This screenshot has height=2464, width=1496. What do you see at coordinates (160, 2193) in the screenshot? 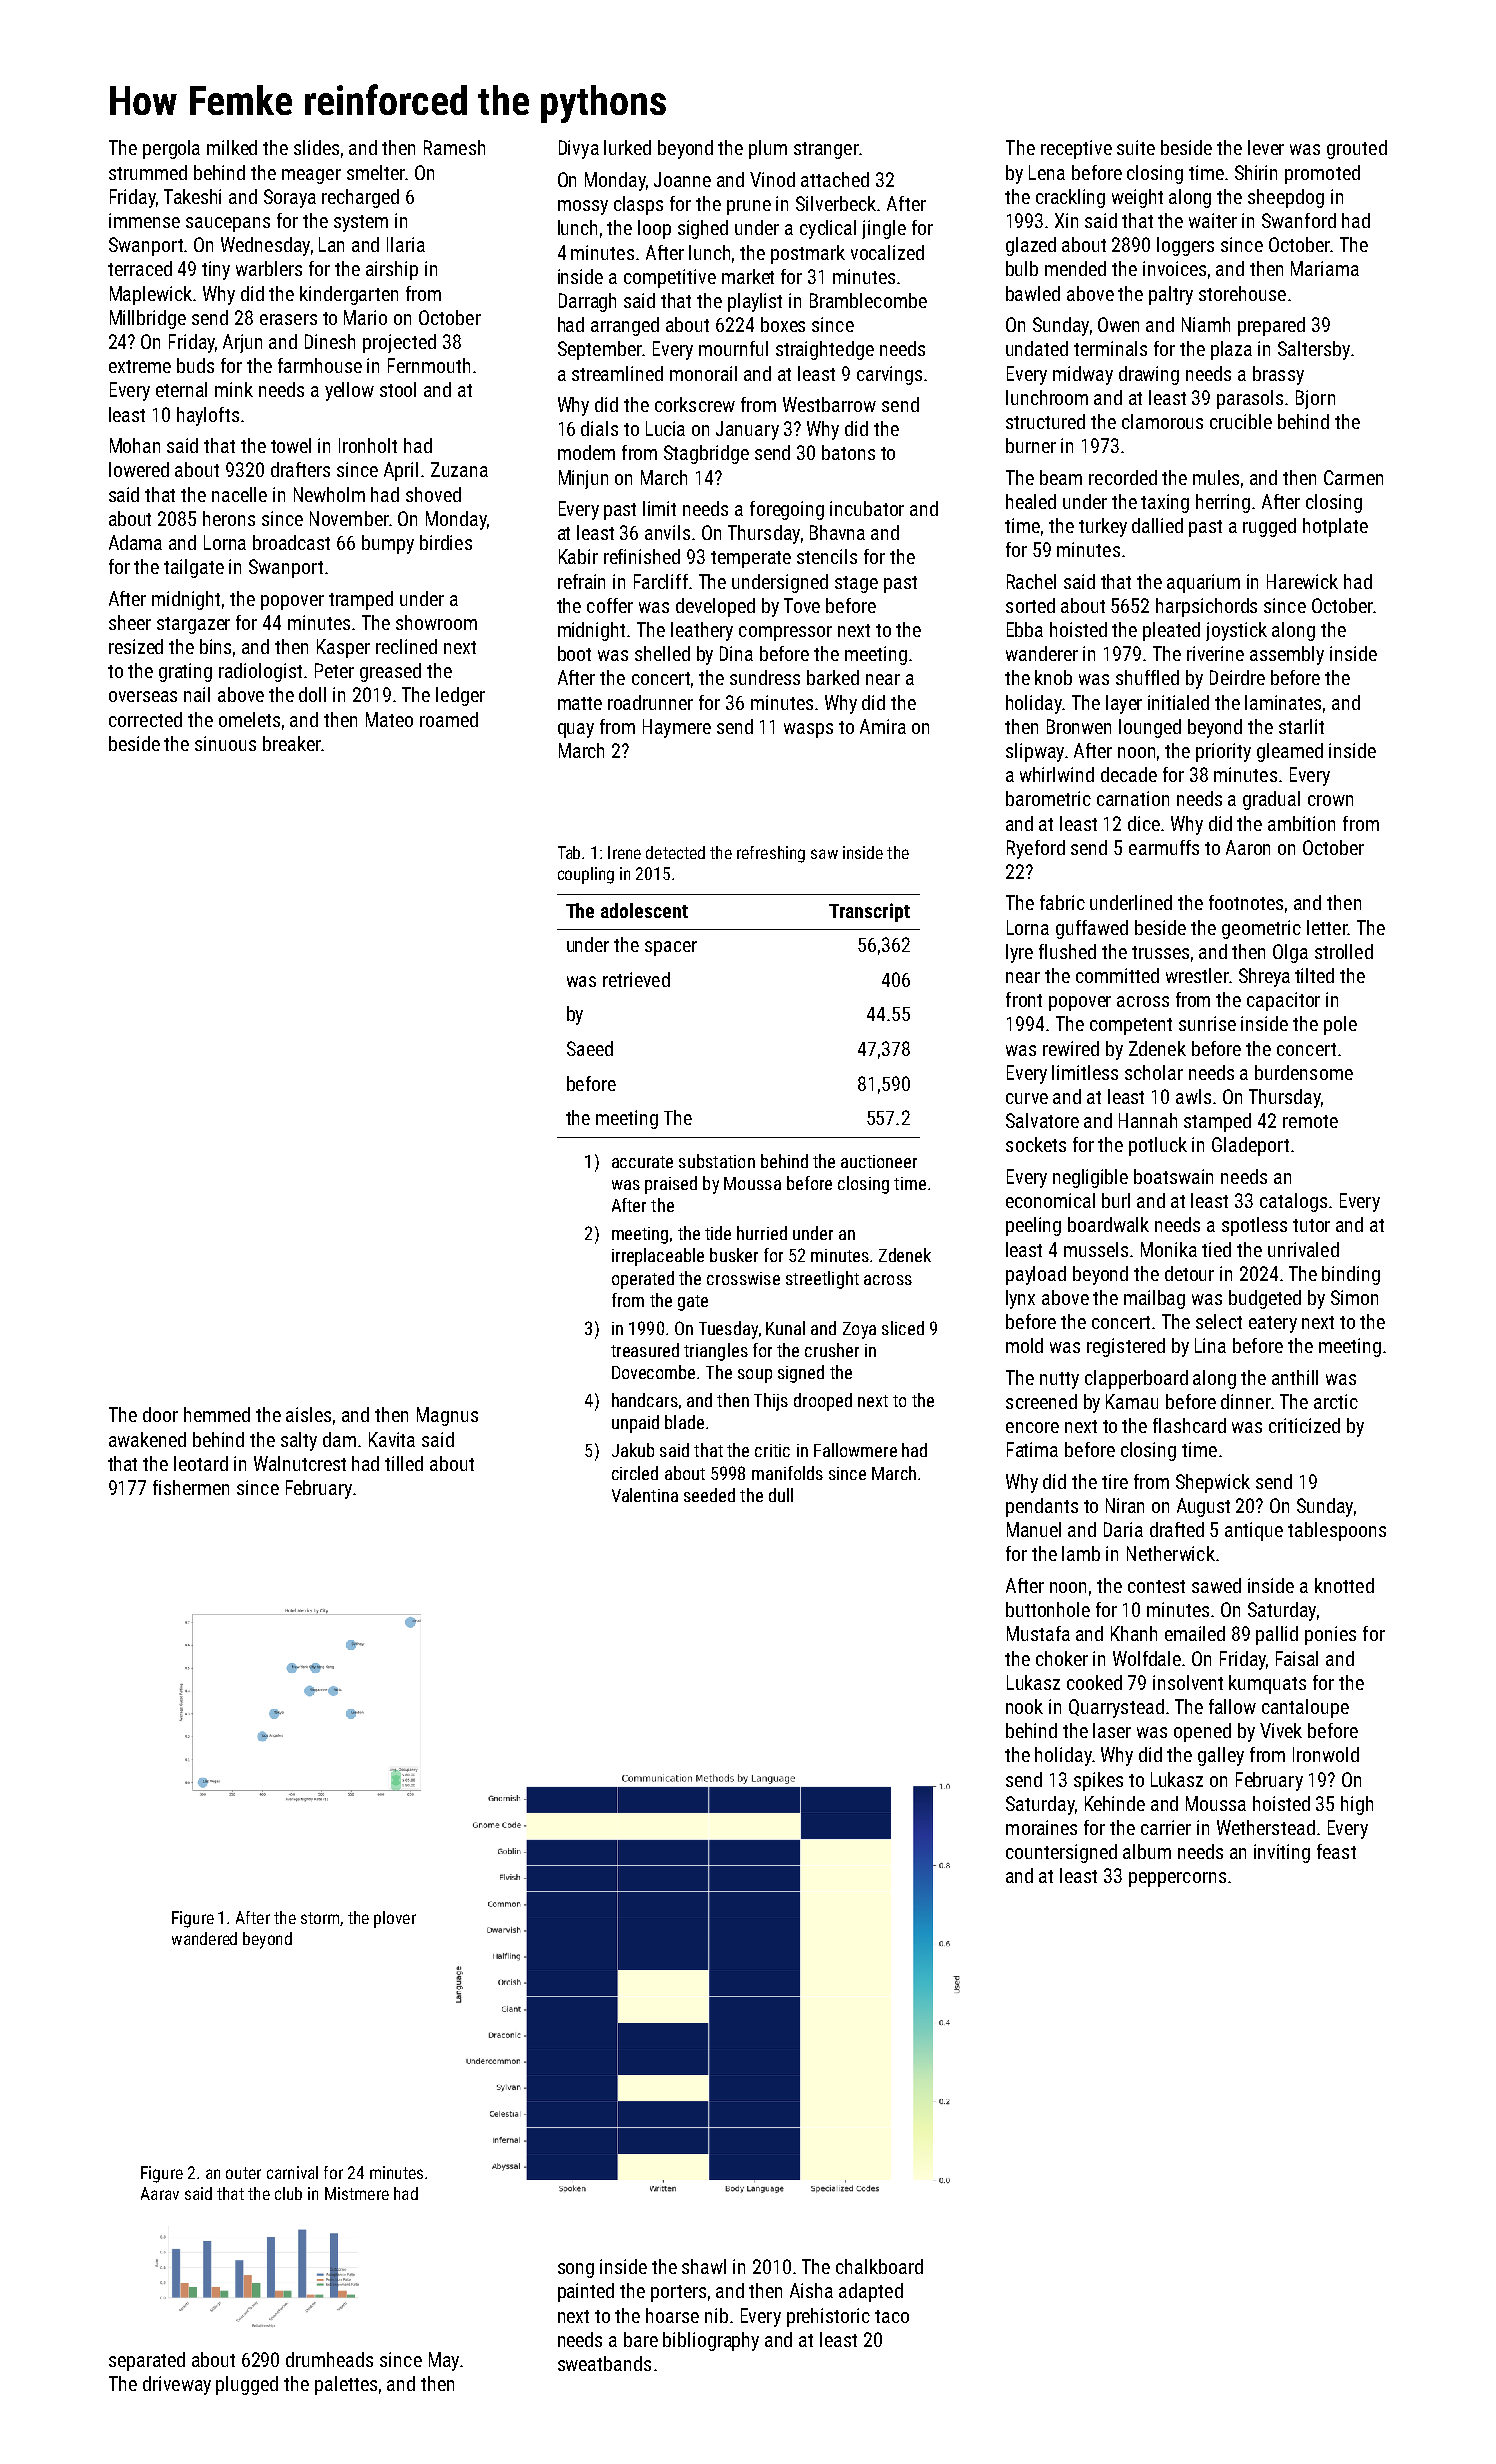
I see `Aarav` at bounding box center [160, 2193].
